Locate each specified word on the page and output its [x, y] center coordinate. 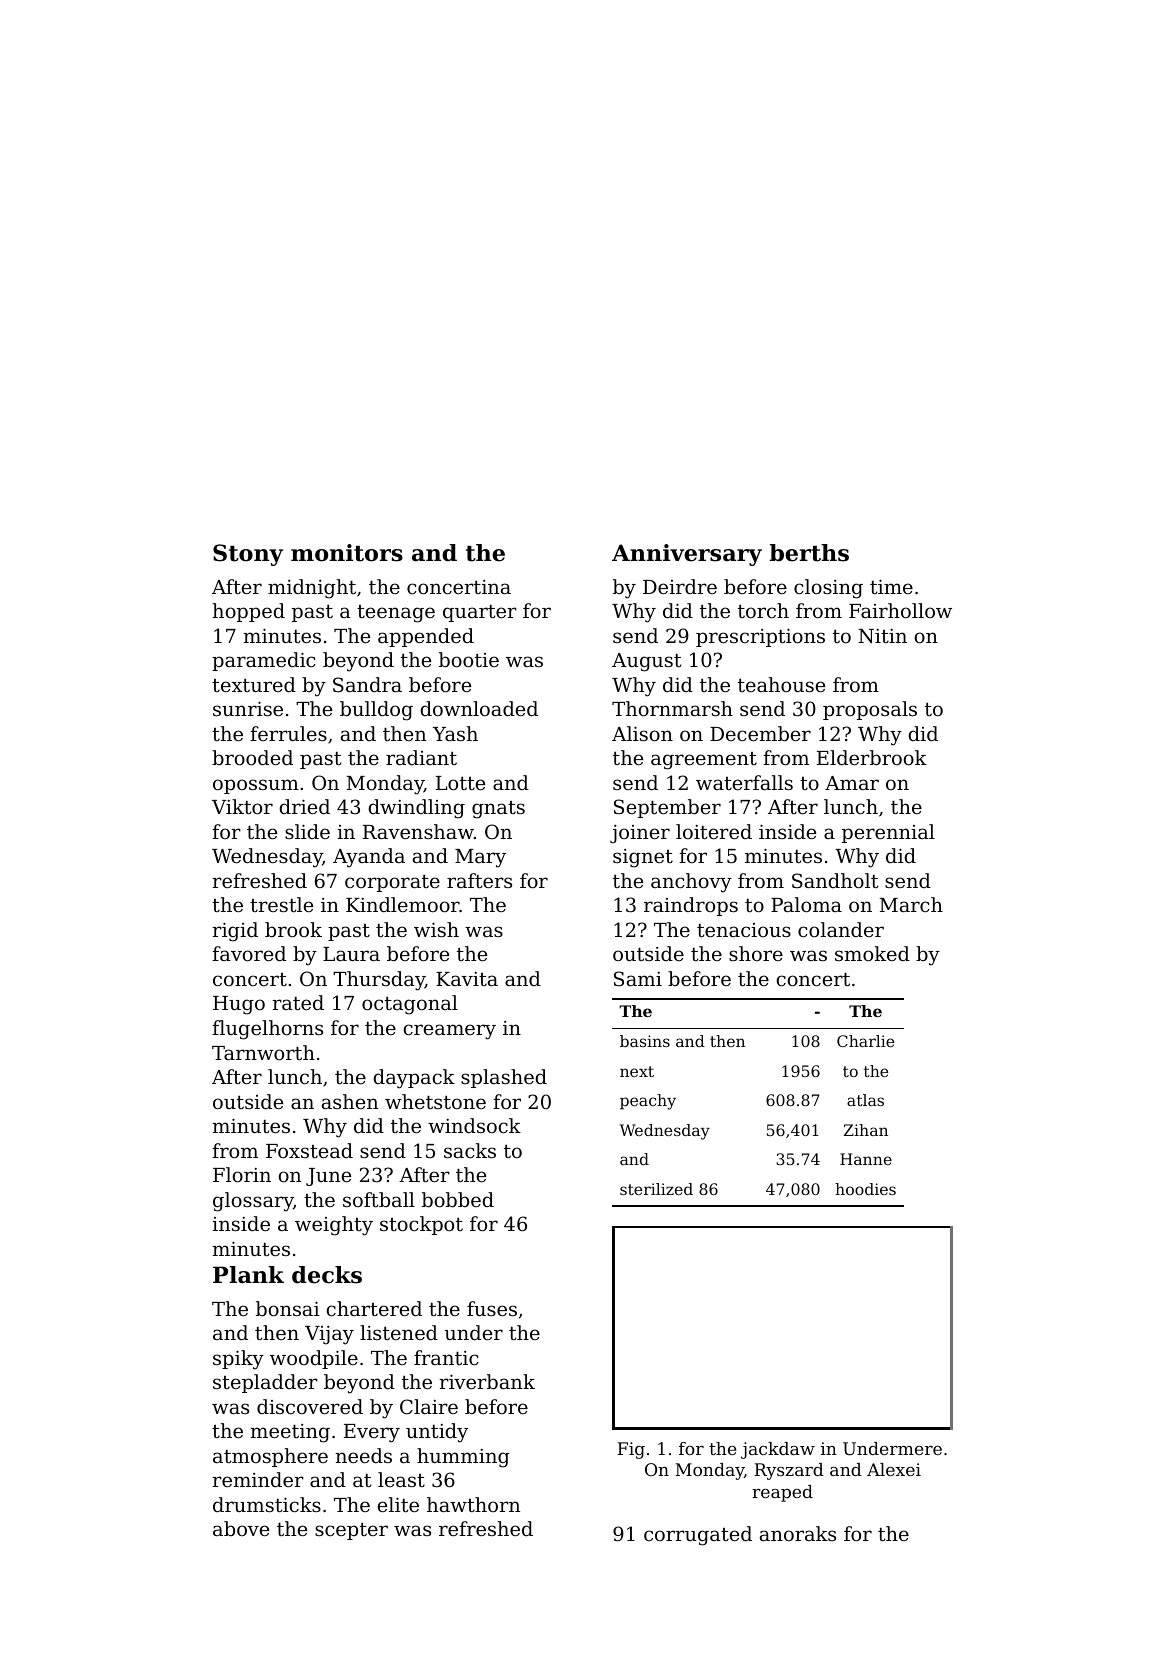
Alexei [894, 1469]
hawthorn [473, 1504]
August [646, 662]
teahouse [781, 684]
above [241, 1528]
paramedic [264, 661]
